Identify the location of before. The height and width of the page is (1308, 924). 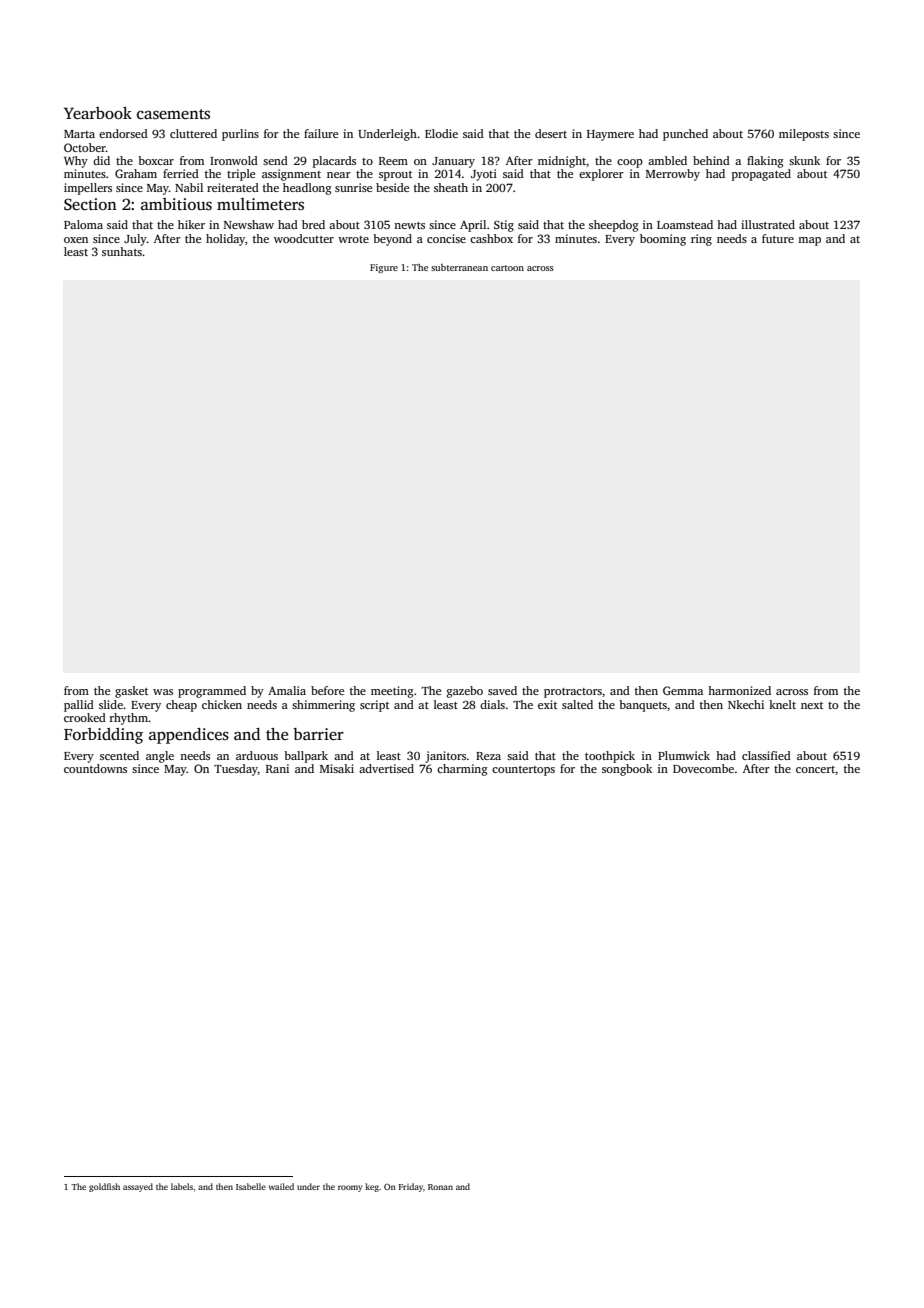
(327, 690).
